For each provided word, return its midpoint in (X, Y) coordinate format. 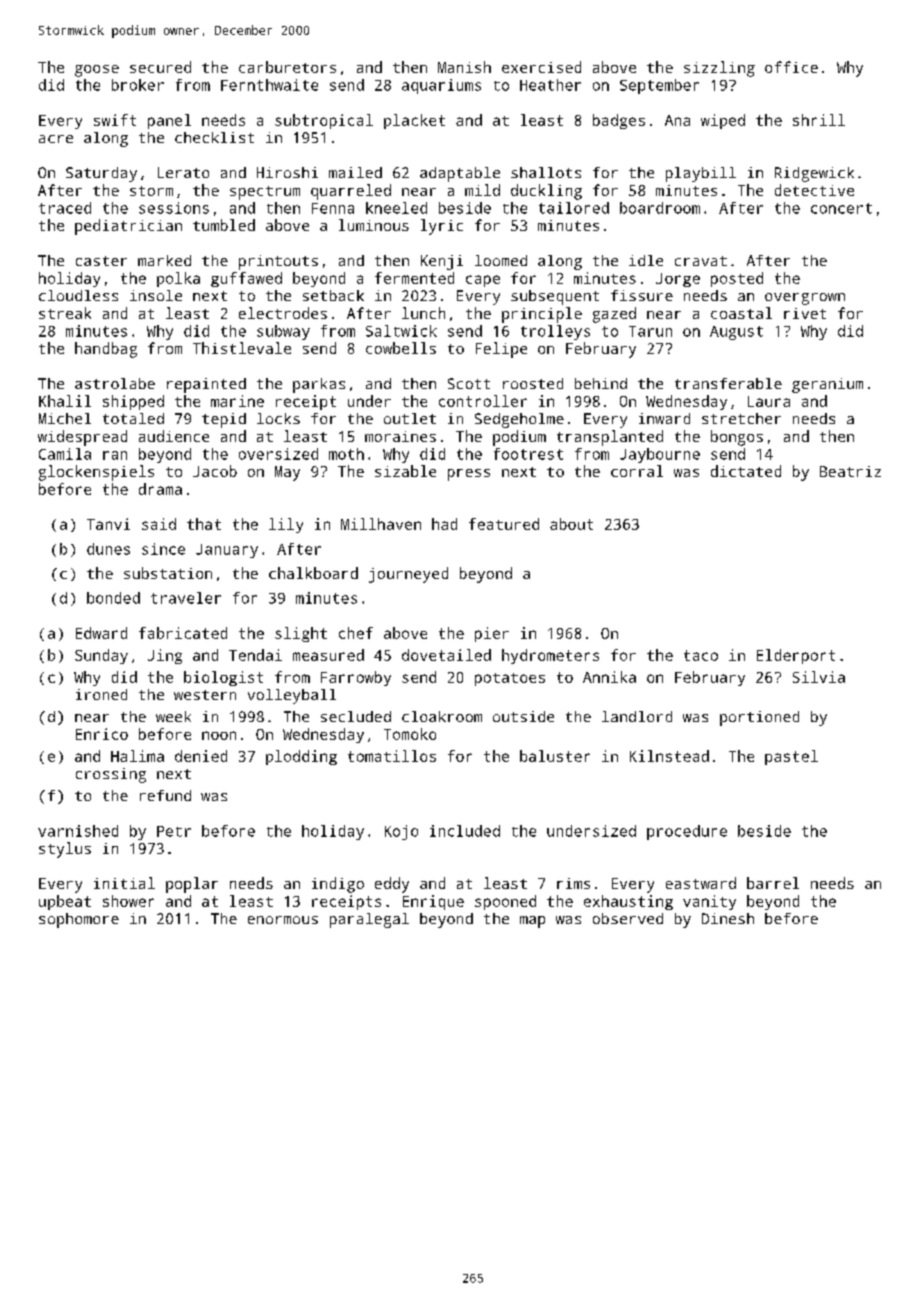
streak (65, 313)
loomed (501, 260)
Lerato (183, 172)
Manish (464, 67)
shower (128, 901)
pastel (791, 757)
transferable (728, 383)
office (791, 67)
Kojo (401, 832)
